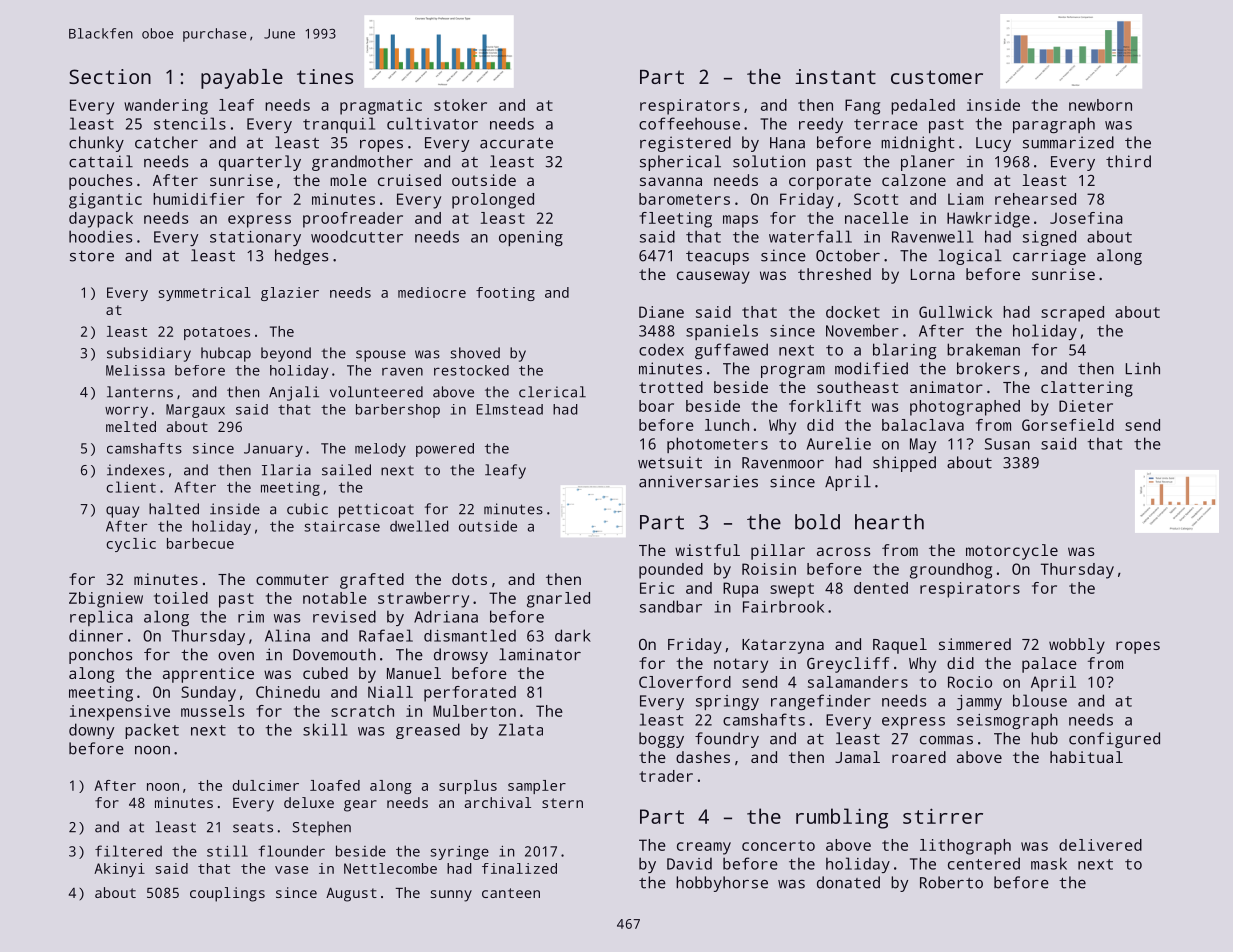  What do you see at coordinates (988, 368) in the screenshot?
I see `brokers` at bounding box center [988, 368].
